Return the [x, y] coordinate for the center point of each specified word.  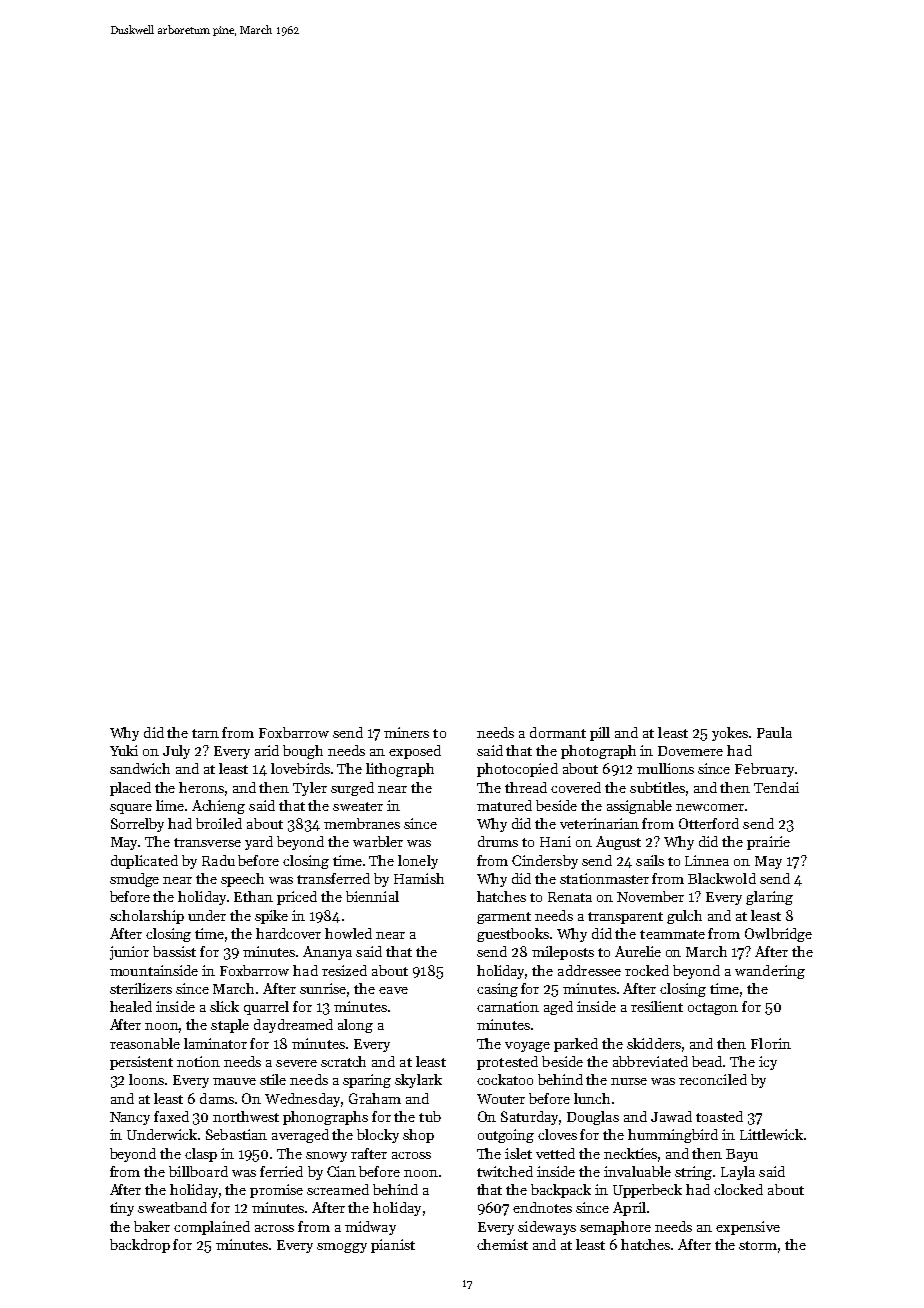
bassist [174, 951]
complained [212, 1228]
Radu [218, 860]
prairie [768, 843]
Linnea [707, 860]
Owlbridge [778, 935]
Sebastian [236, 1134]
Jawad [671, 1116]
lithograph [400, 770]
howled [348, 933]
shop [418, 1136]
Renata [570, 897]
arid [267, 750]
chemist [502, 1244]
